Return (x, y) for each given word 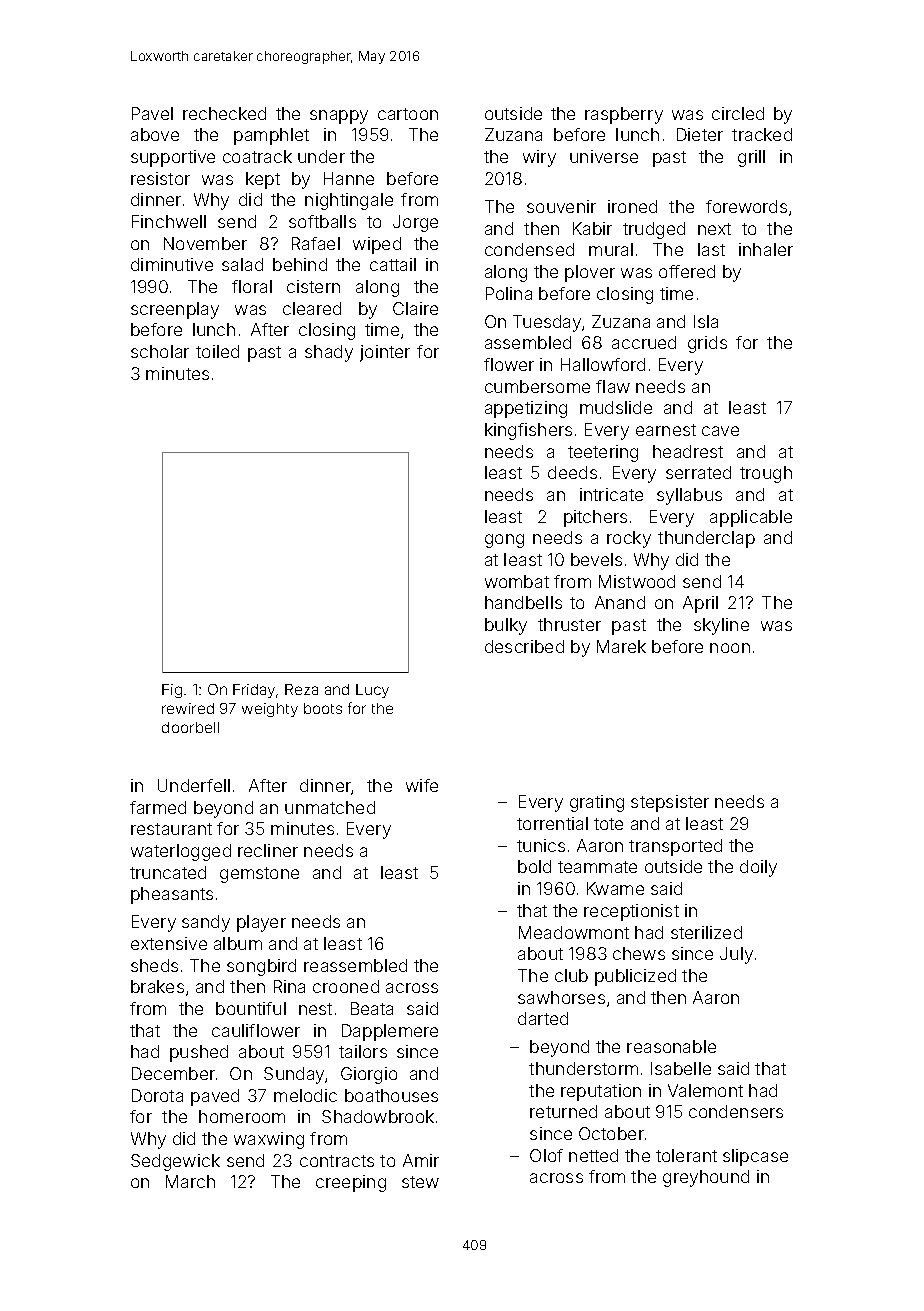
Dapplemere (390, 1032)
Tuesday (547, 323)
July (736, 955)
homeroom (242, 1116)
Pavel (152, 113)
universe (604, 156)
